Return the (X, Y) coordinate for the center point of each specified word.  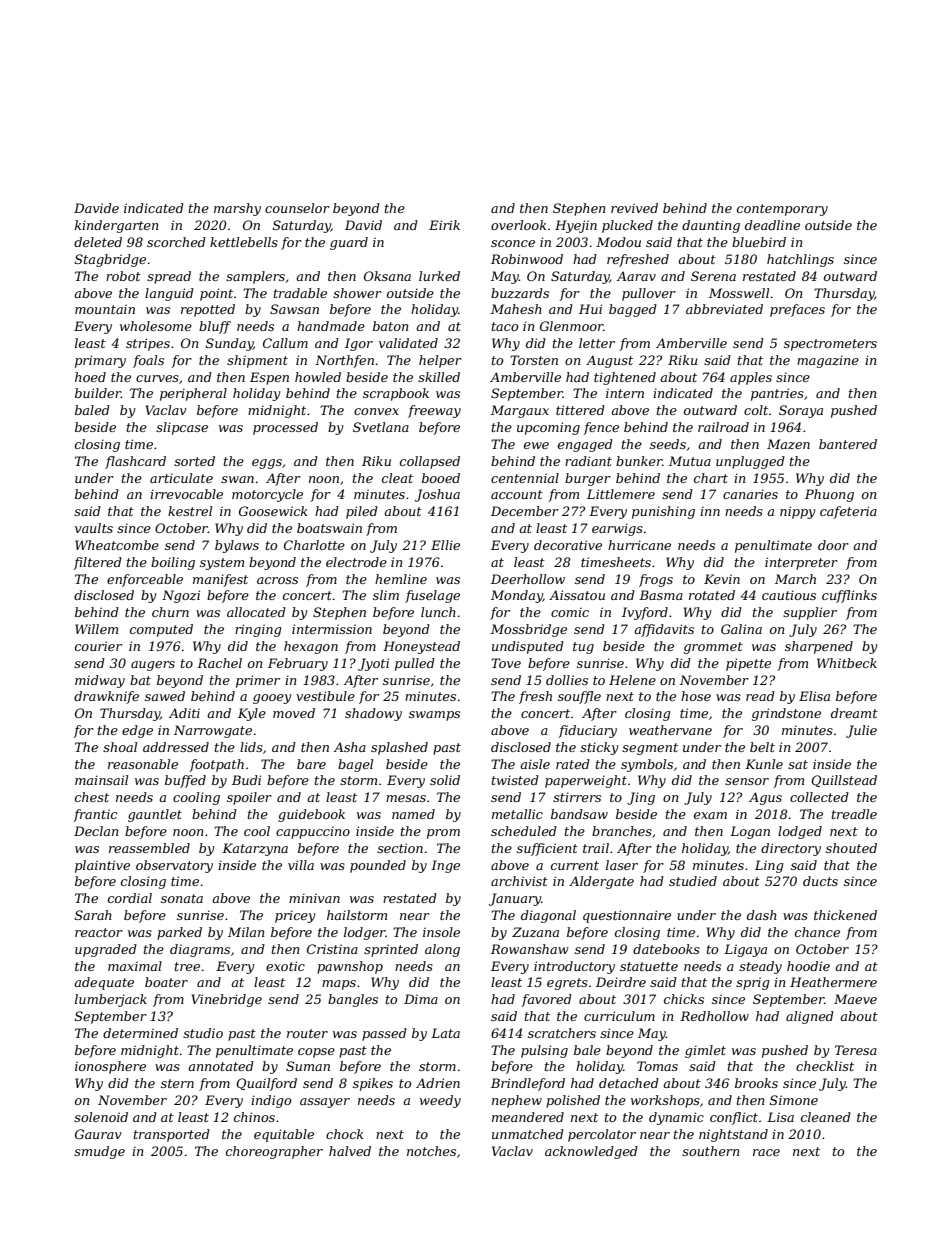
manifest (220, 580)
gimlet (705, 1051)
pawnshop (350, 967)
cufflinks (849, 596)
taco (505, 326)
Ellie (445, 545)
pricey (295, 916)
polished (573, 1101)
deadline (772, 225)
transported (172, 1135)
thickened (845, 915)
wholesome (156, 326)
